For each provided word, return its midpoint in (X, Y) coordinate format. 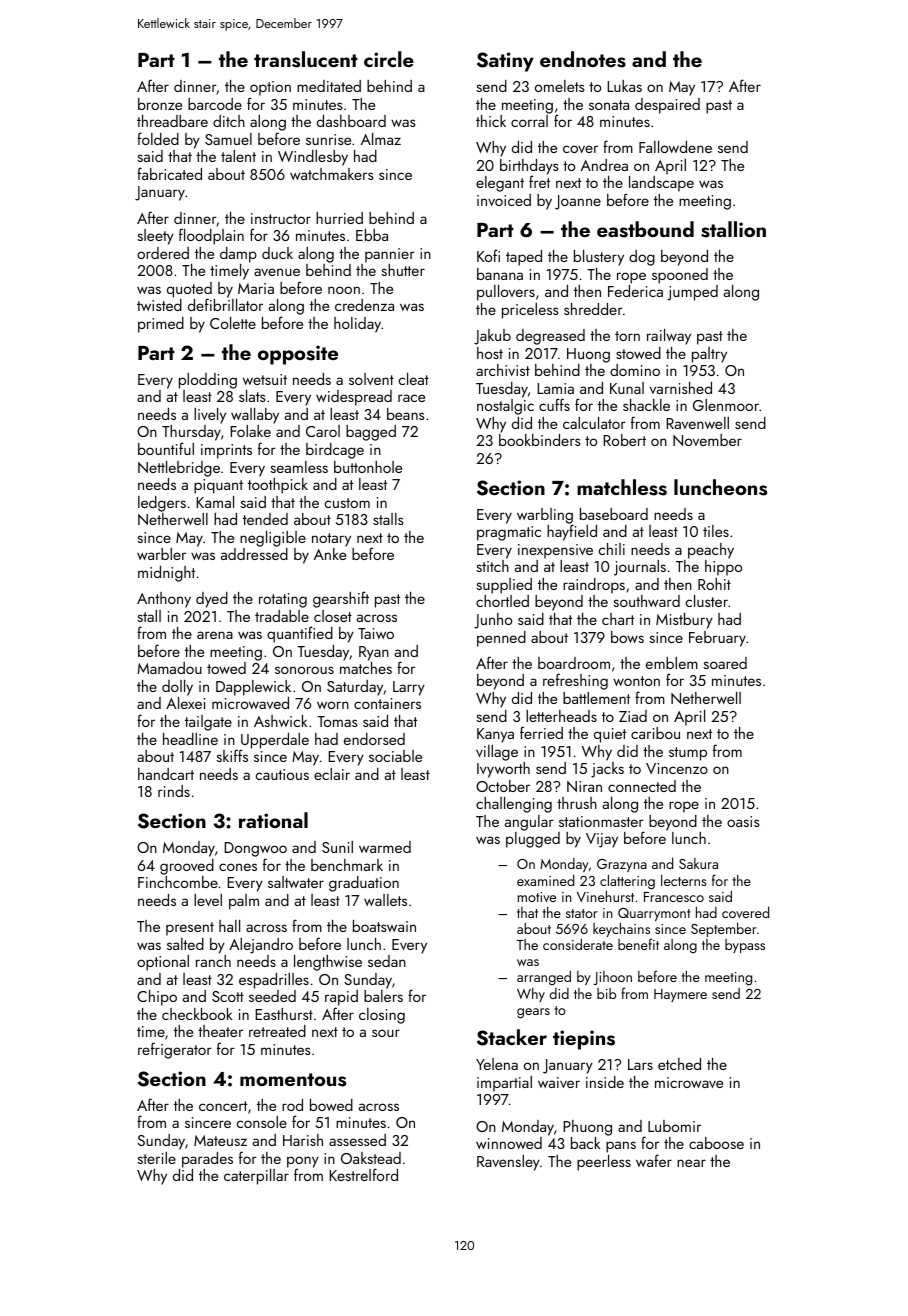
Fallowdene (675, 147)
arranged (544, 978)
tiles (716, 531)
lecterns (684, 880)
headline (190, 739)
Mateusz (220, 1140)
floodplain (211, 236)
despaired (667, 106)
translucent (306, 59)
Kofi (488, 255)
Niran (584, 786)
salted (185, 944)
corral (529, 121)
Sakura (698, 863)
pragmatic (509, 533)
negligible (273, 539)
